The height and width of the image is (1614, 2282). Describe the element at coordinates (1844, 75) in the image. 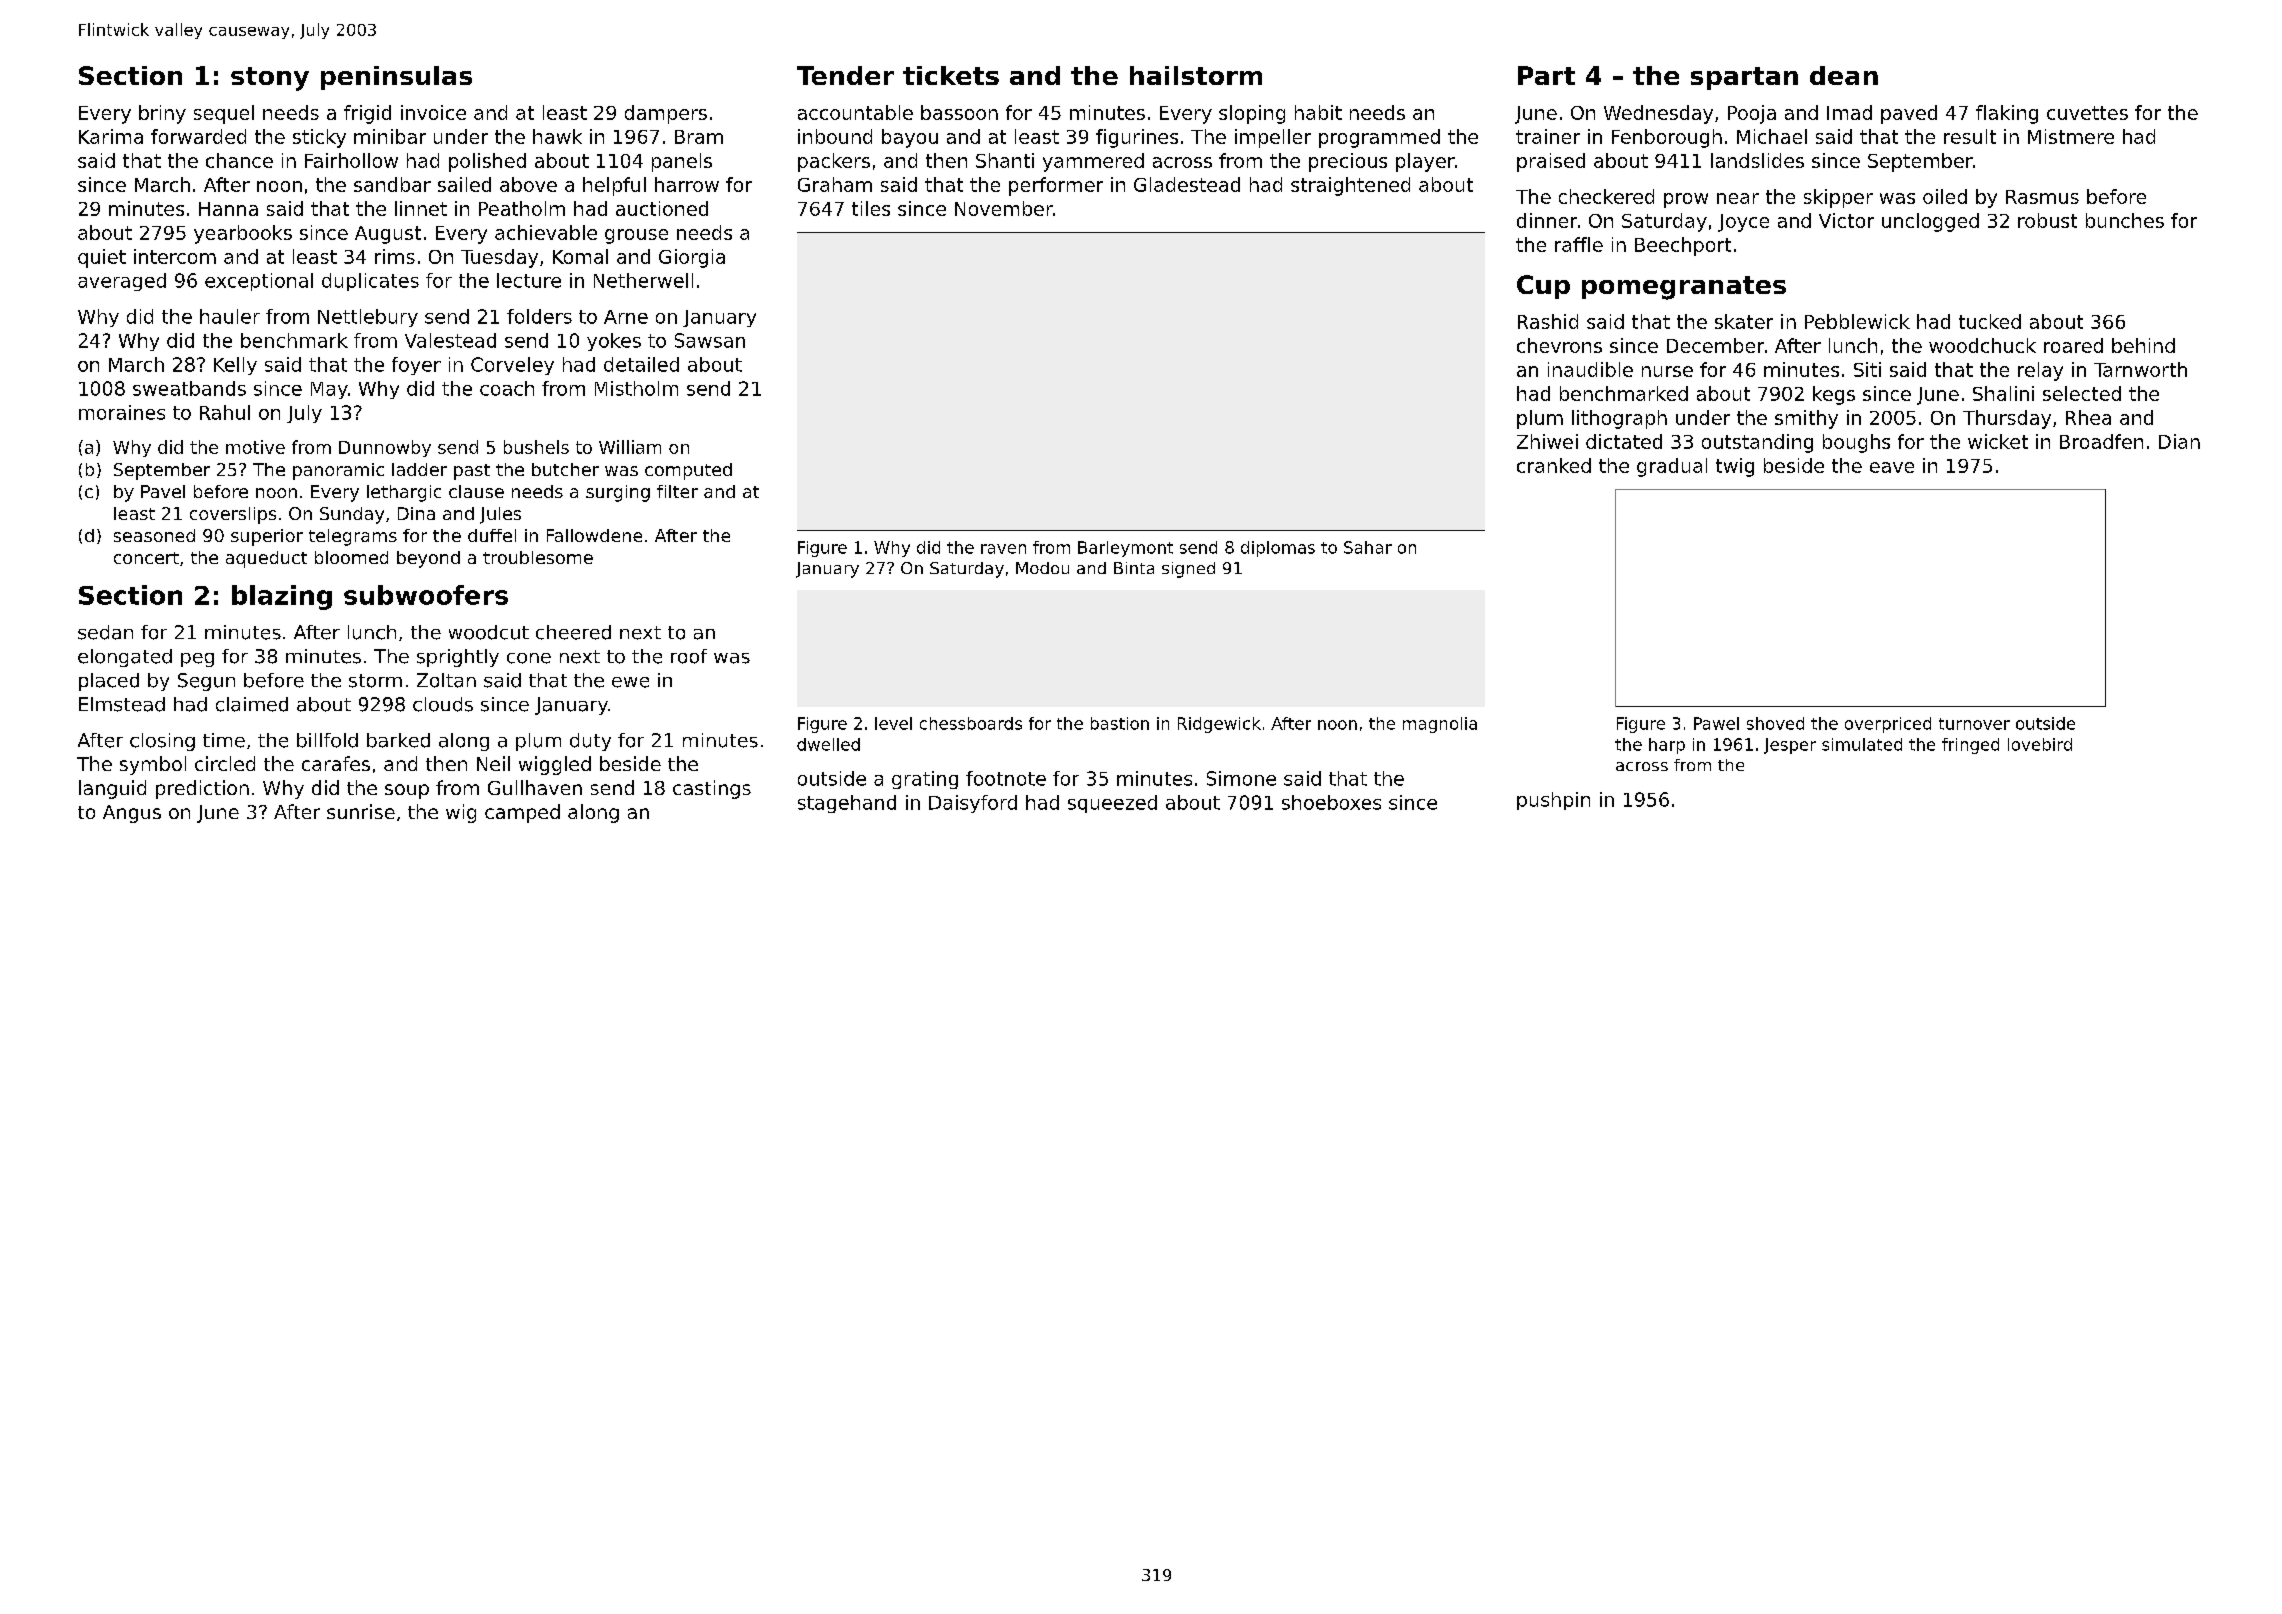

I see `dean` at that location.
